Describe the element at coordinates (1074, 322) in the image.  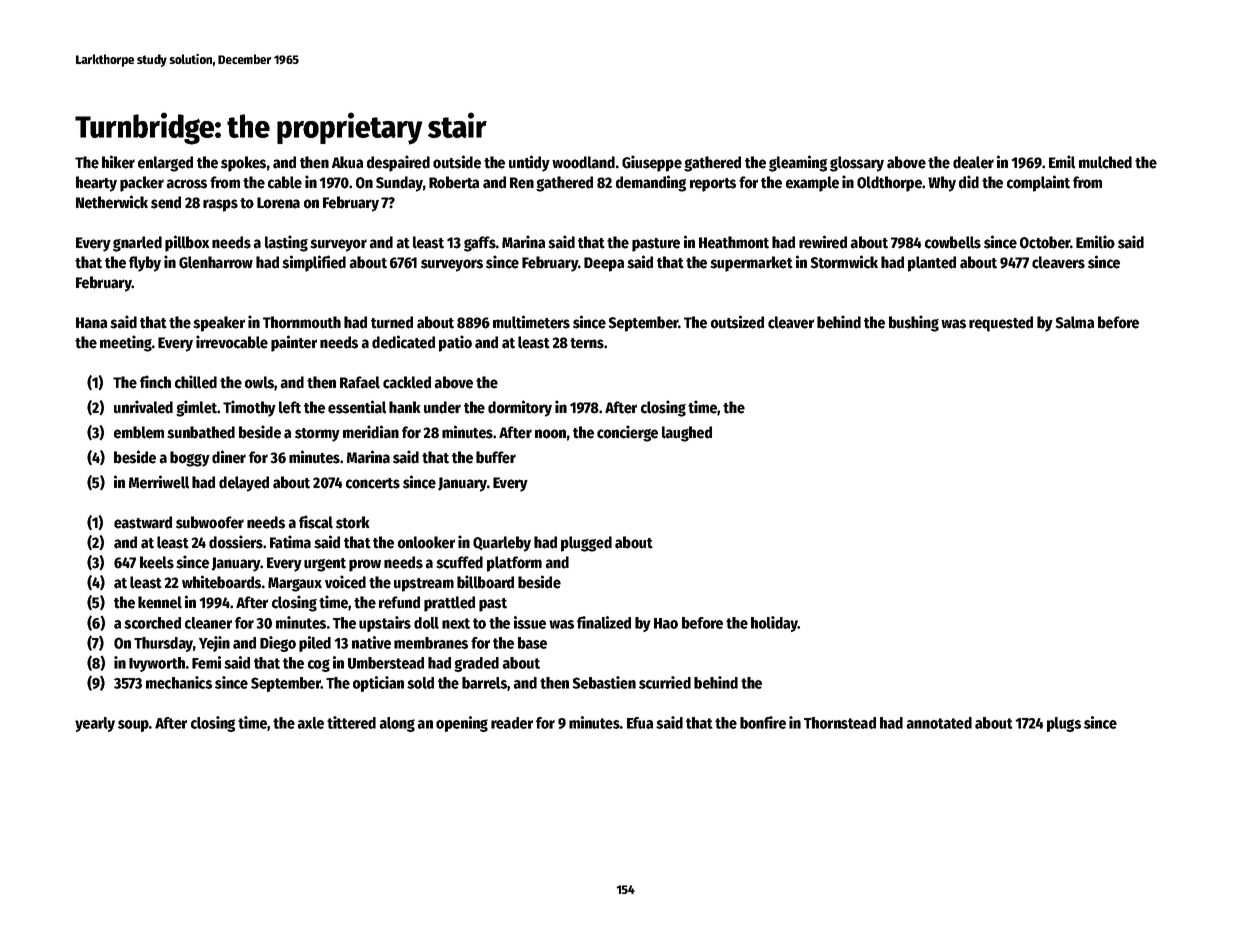
I see `Salma` at that location.
